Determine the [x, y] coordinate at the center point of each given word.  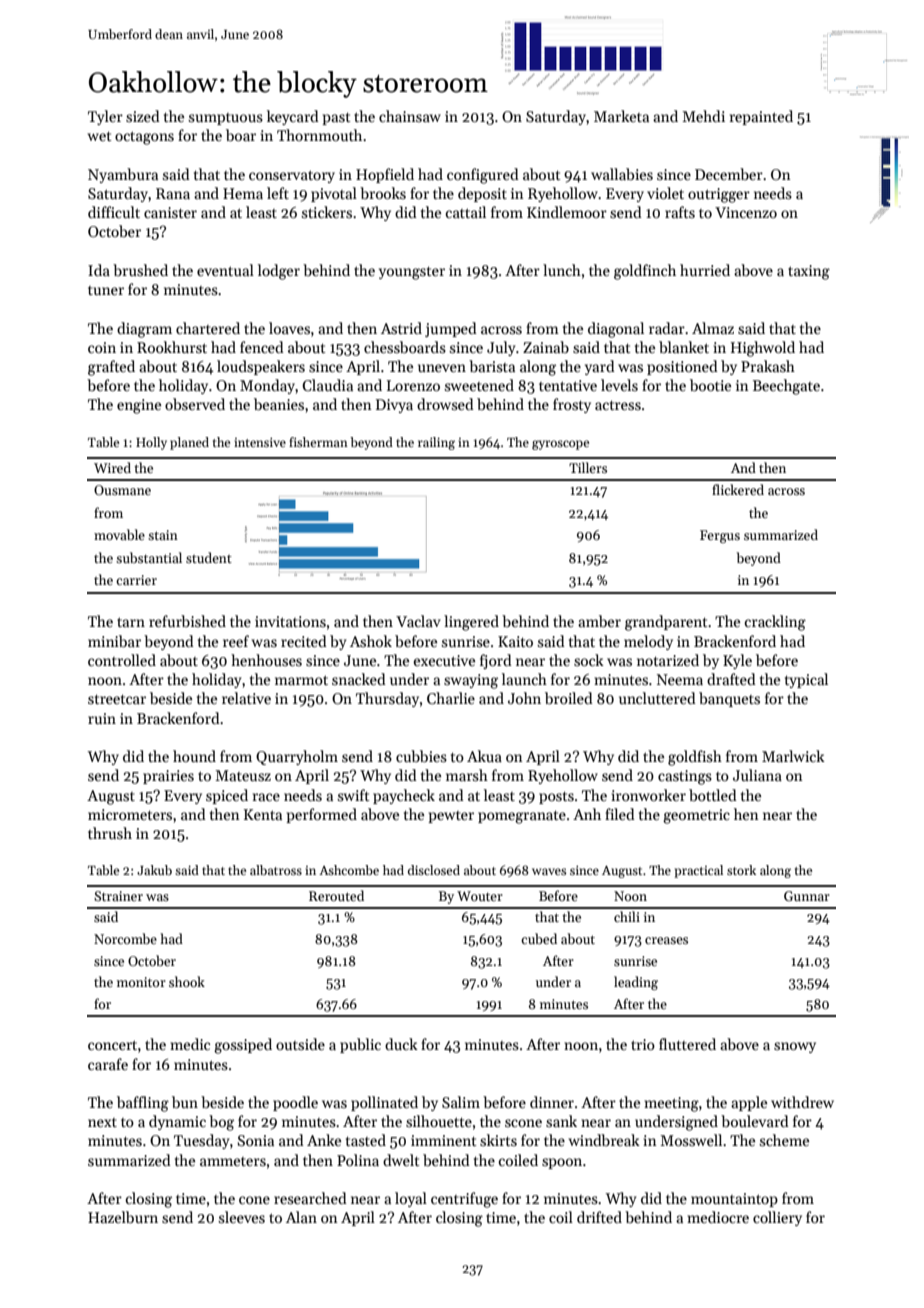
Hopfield [385, 175]
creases [666, 940]
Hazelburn [123, 1217]
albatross [276, 870]
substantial [149, 557]
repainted [761, 117]
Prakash [768, 366]
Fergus [720, 536]
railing [436, 443]
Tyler [105, 117]
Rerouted [336, 895]
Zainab [546, 347]
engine [139, 406]
